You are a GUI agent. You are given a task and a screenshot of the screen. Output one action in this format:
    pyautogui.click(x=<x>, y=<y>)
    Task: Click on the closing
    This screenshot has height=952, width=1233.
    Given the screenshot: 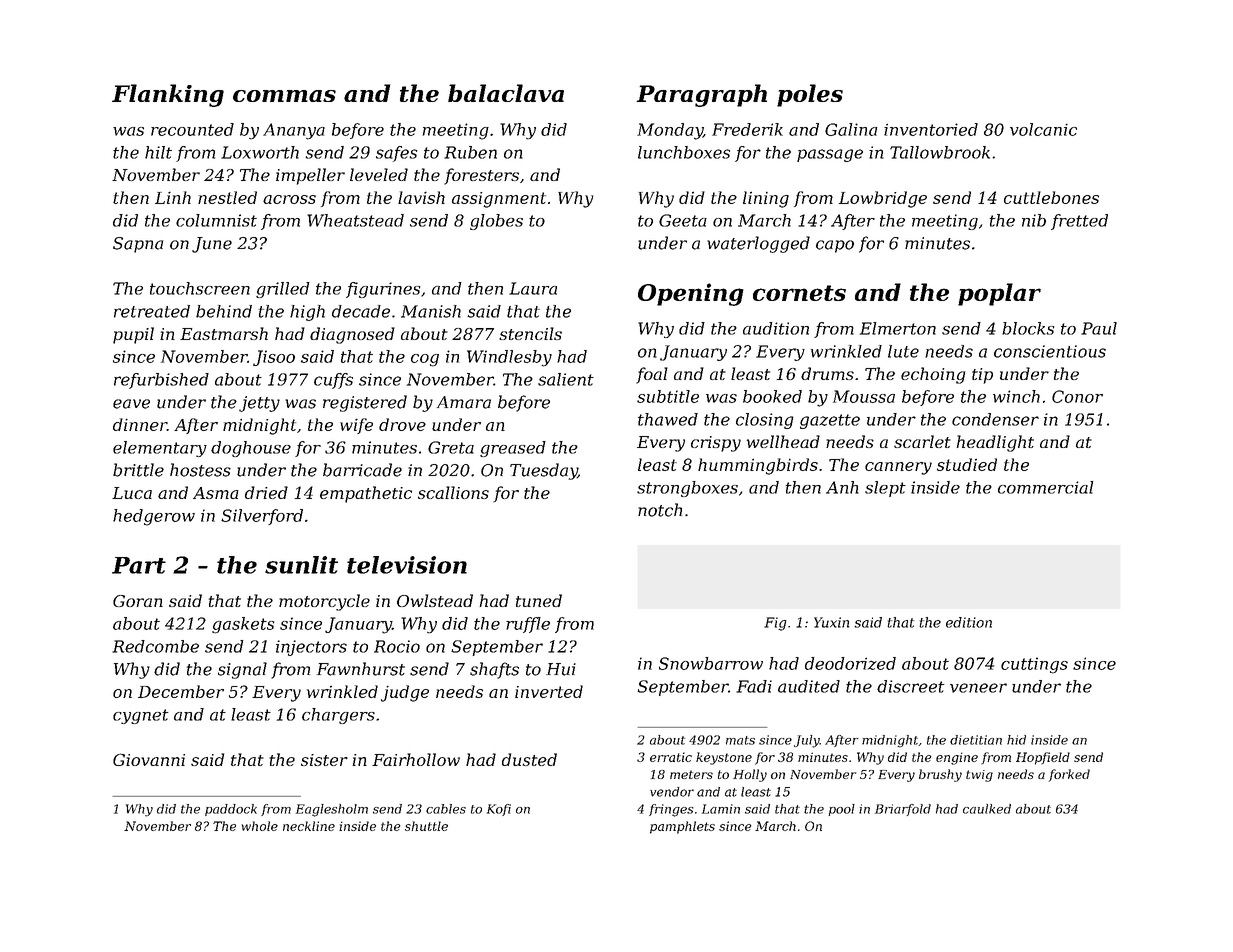 What is the action you would take?
    pyautogui.click(x=765, y=421)
